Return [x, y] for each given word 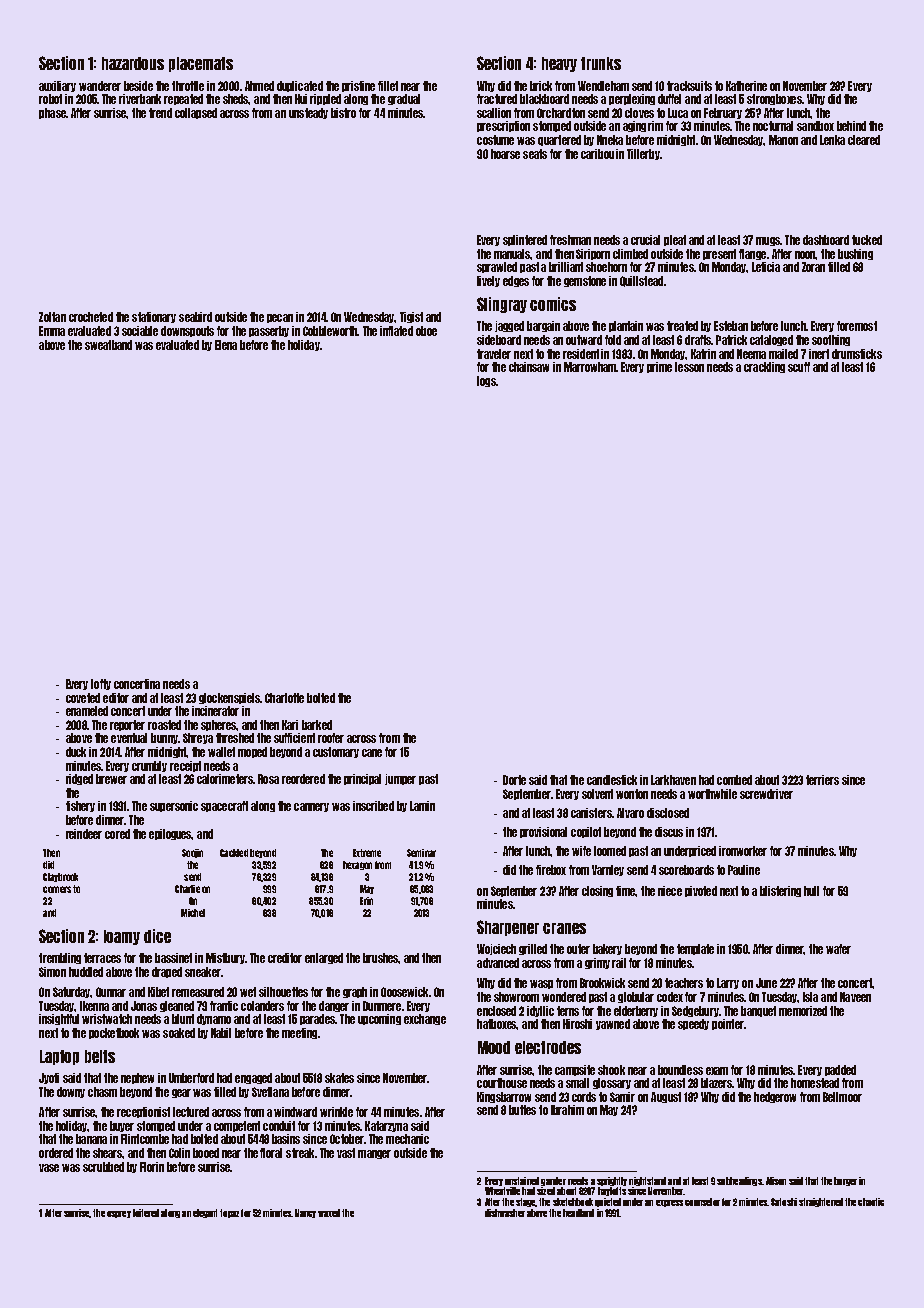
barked [317, 725]
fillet [388, 86]
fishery [80, 806]
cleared [864, 140]
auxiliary [57, 86]
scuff [799, 367]
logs [486, 381]
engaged [253, 1078]
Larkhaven [673, 780]
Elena [226, 345]
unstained [522, 1181]
